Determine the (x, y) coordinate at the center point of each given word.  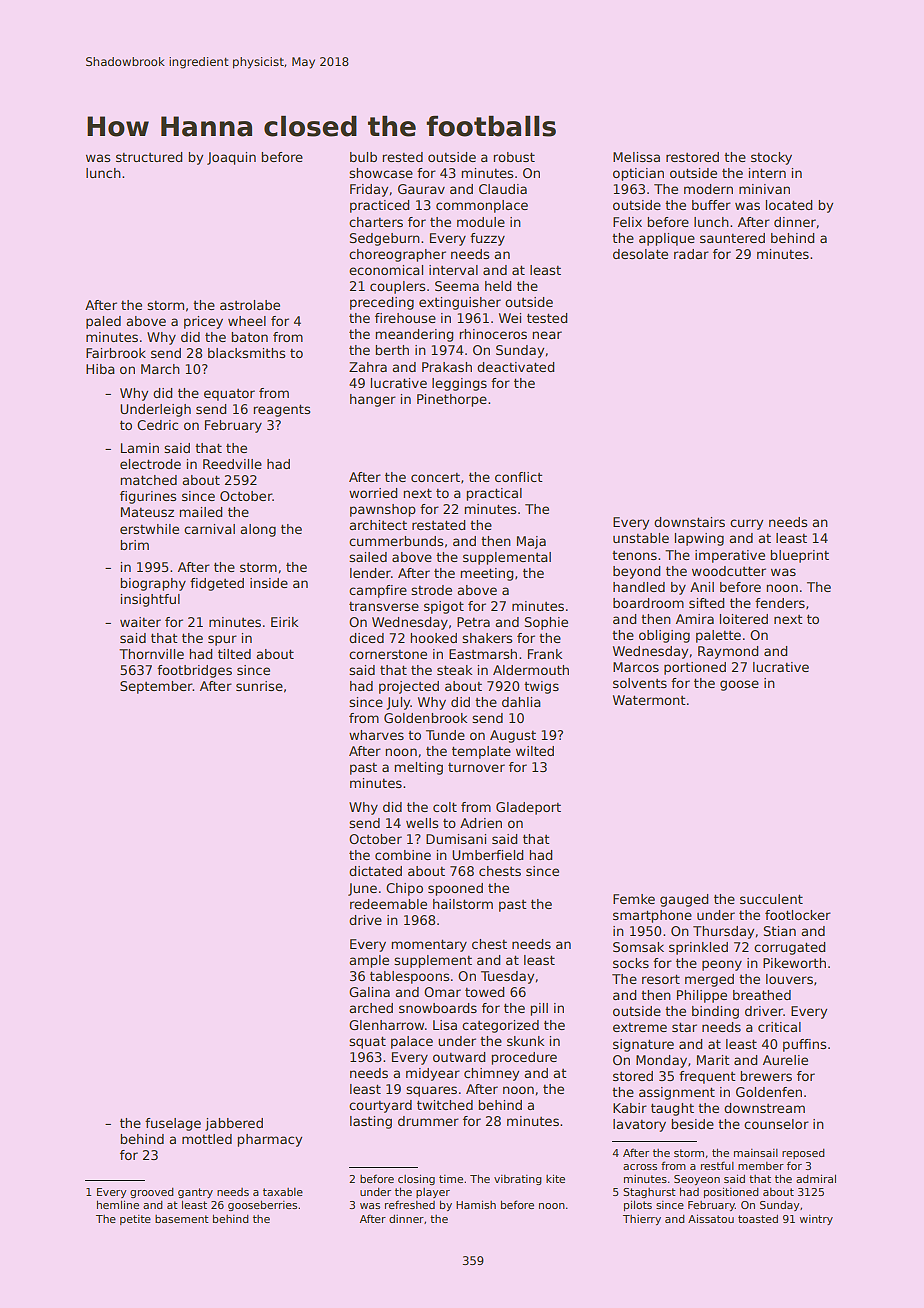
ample (369, 961)
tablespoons (409, 977)
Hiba (100, 369)
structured (149, 157)
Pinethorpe (452, 400)
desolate (640, 254)
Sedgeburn (385, 239)
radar (691, 254)
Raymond (728, 652)
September (156, 687)
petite (135, 1220)
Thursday (723, 932)
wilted (535, 751)
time (451, 1179)
